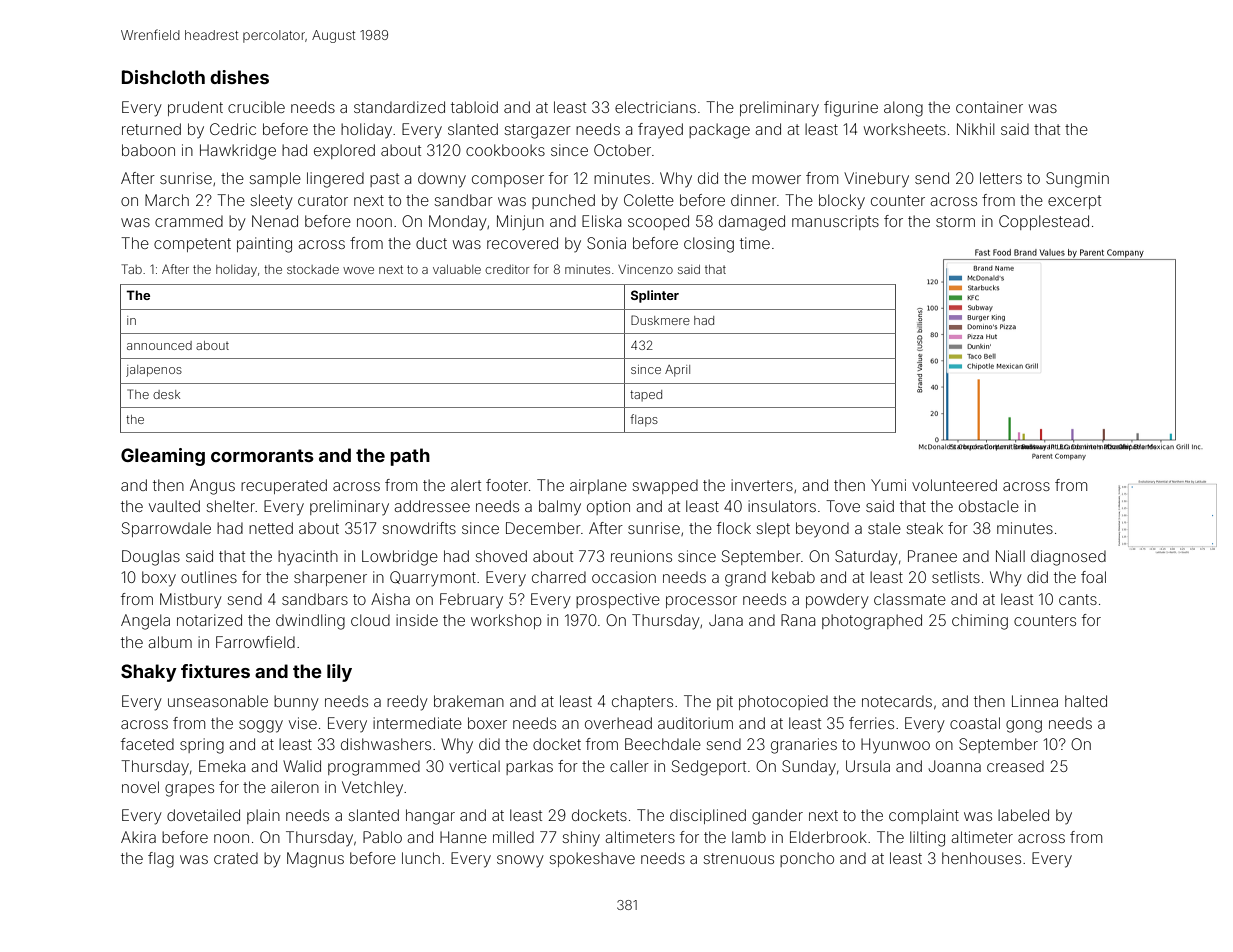 This image has height=952, width=1233. Describe the element at coordinates (239, 77) in the image. I see `dishes` at that location.
